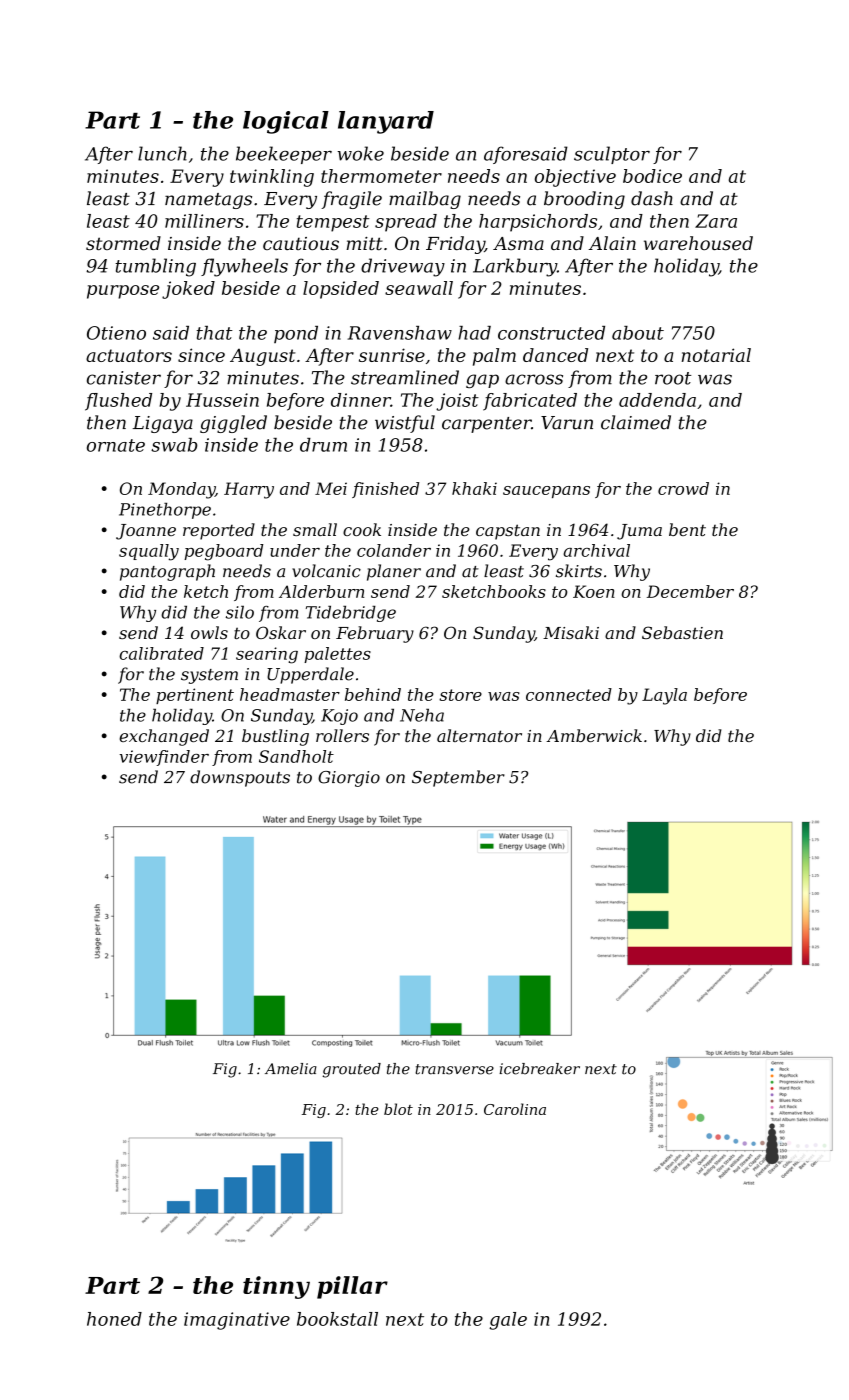  I want to click on lanyard, so click(386, 122).
